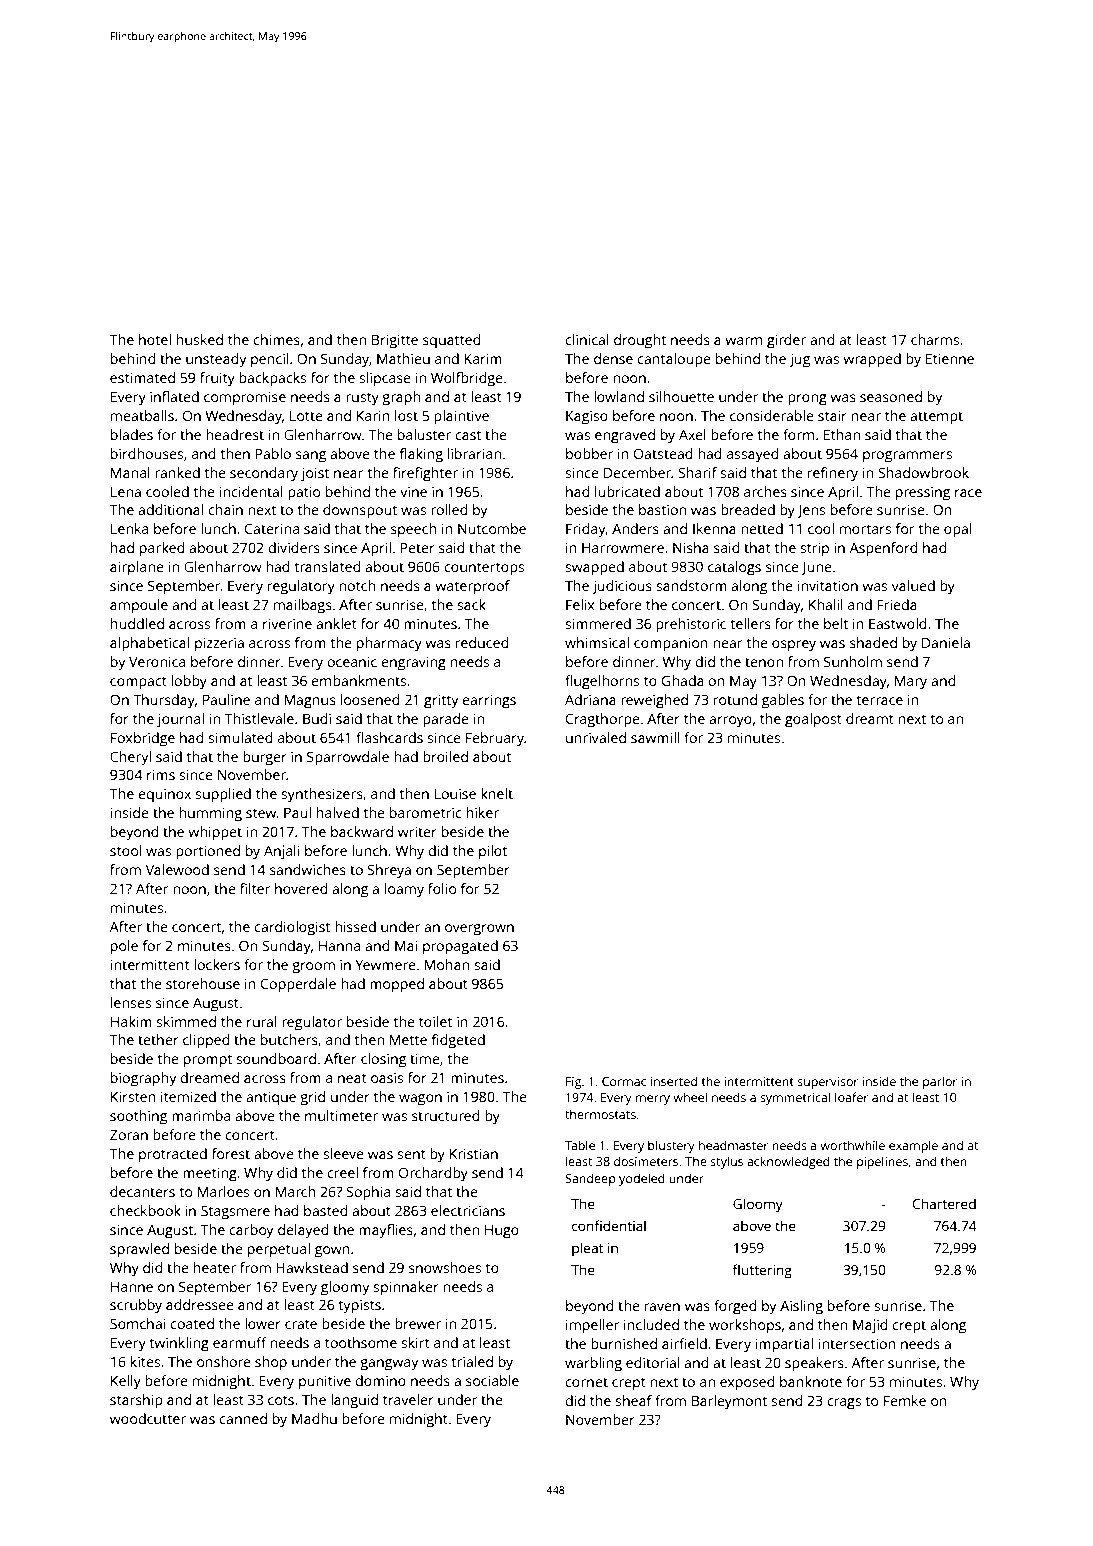  What do you see at coordinates (136, 1401) in the screenshot?
I see `starship` at bounding box center [136, 1401].
